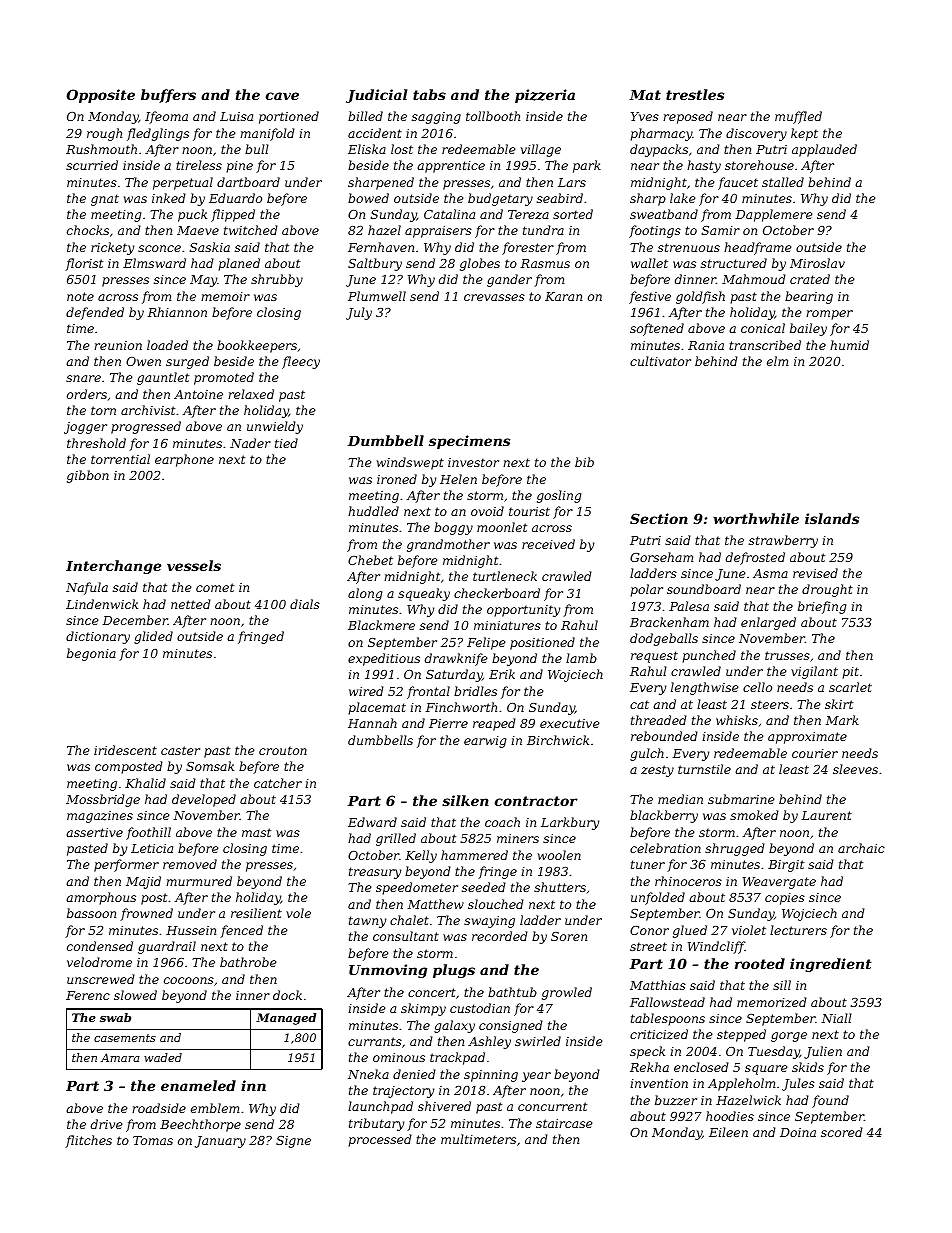 The height and width of the image is (1233, 952). I want to click on tabs, so click(429, 94).
